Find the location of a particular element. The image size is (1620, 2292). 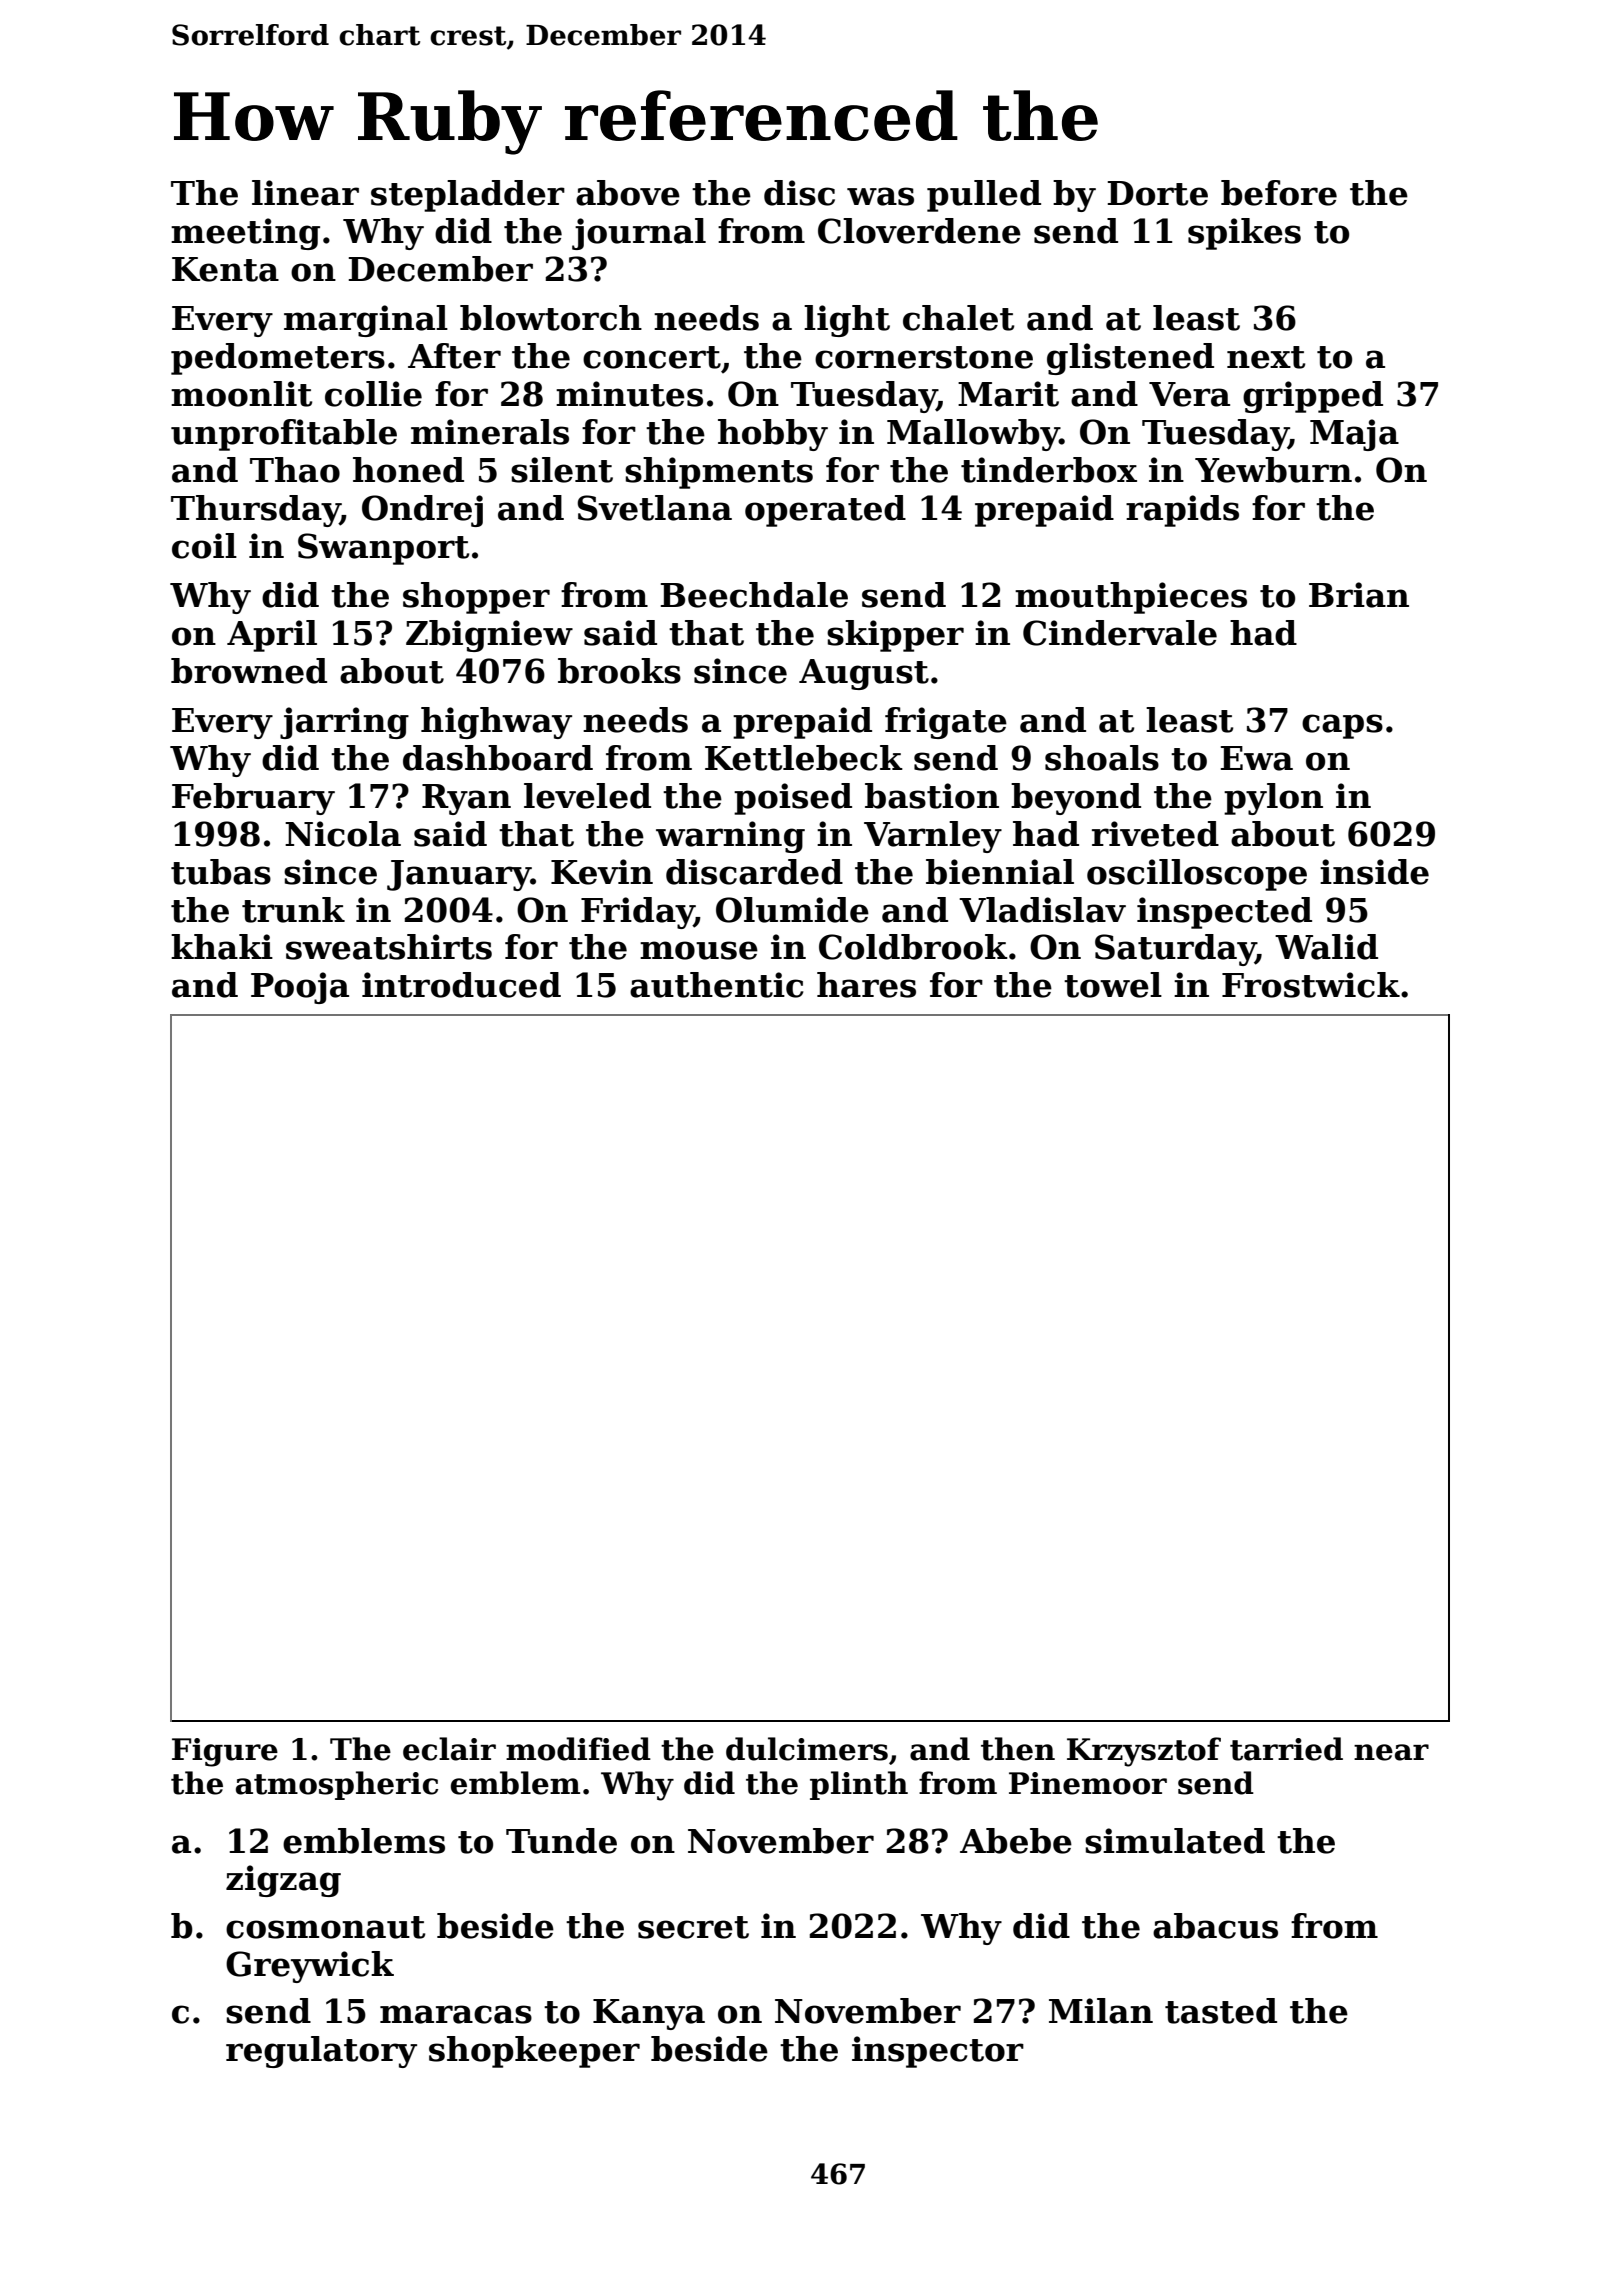

Beechdale is located at coordinates (754, 595).
